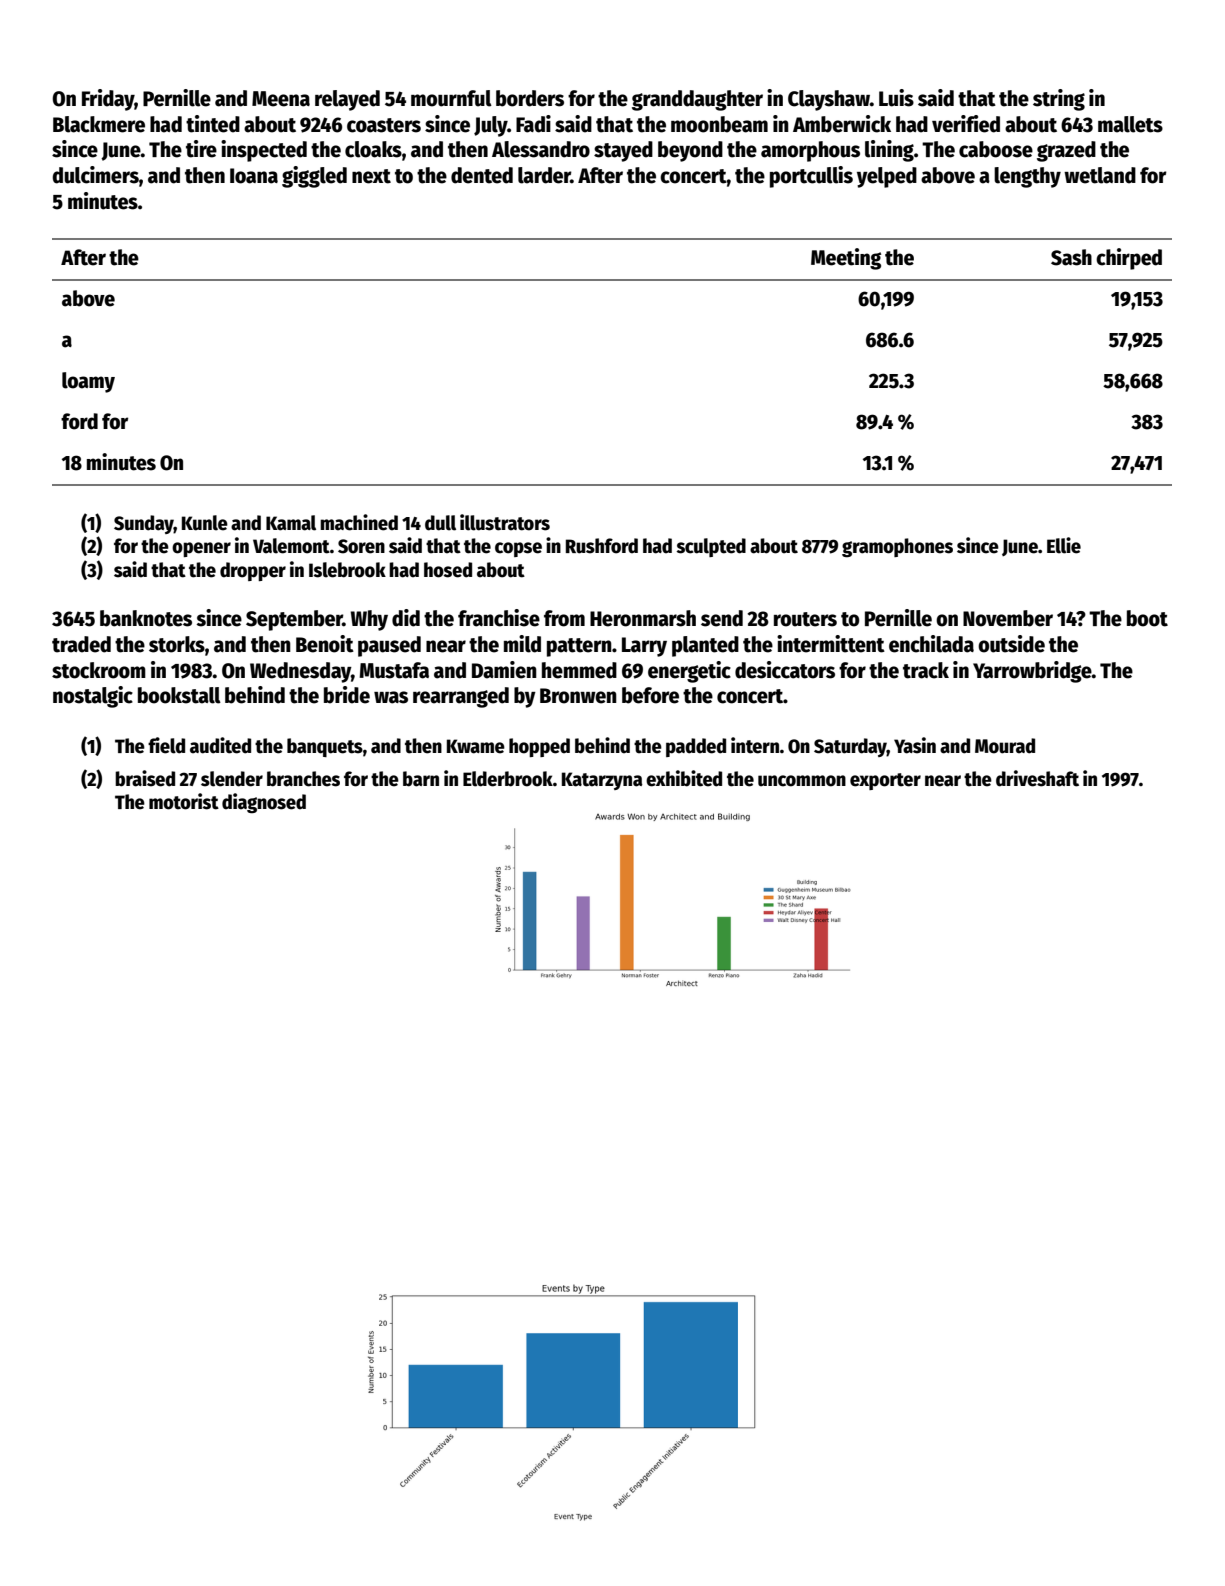 The height and width of the screenshot is (1586, 1225). I want to click on gramophones, so click(897, 547).
